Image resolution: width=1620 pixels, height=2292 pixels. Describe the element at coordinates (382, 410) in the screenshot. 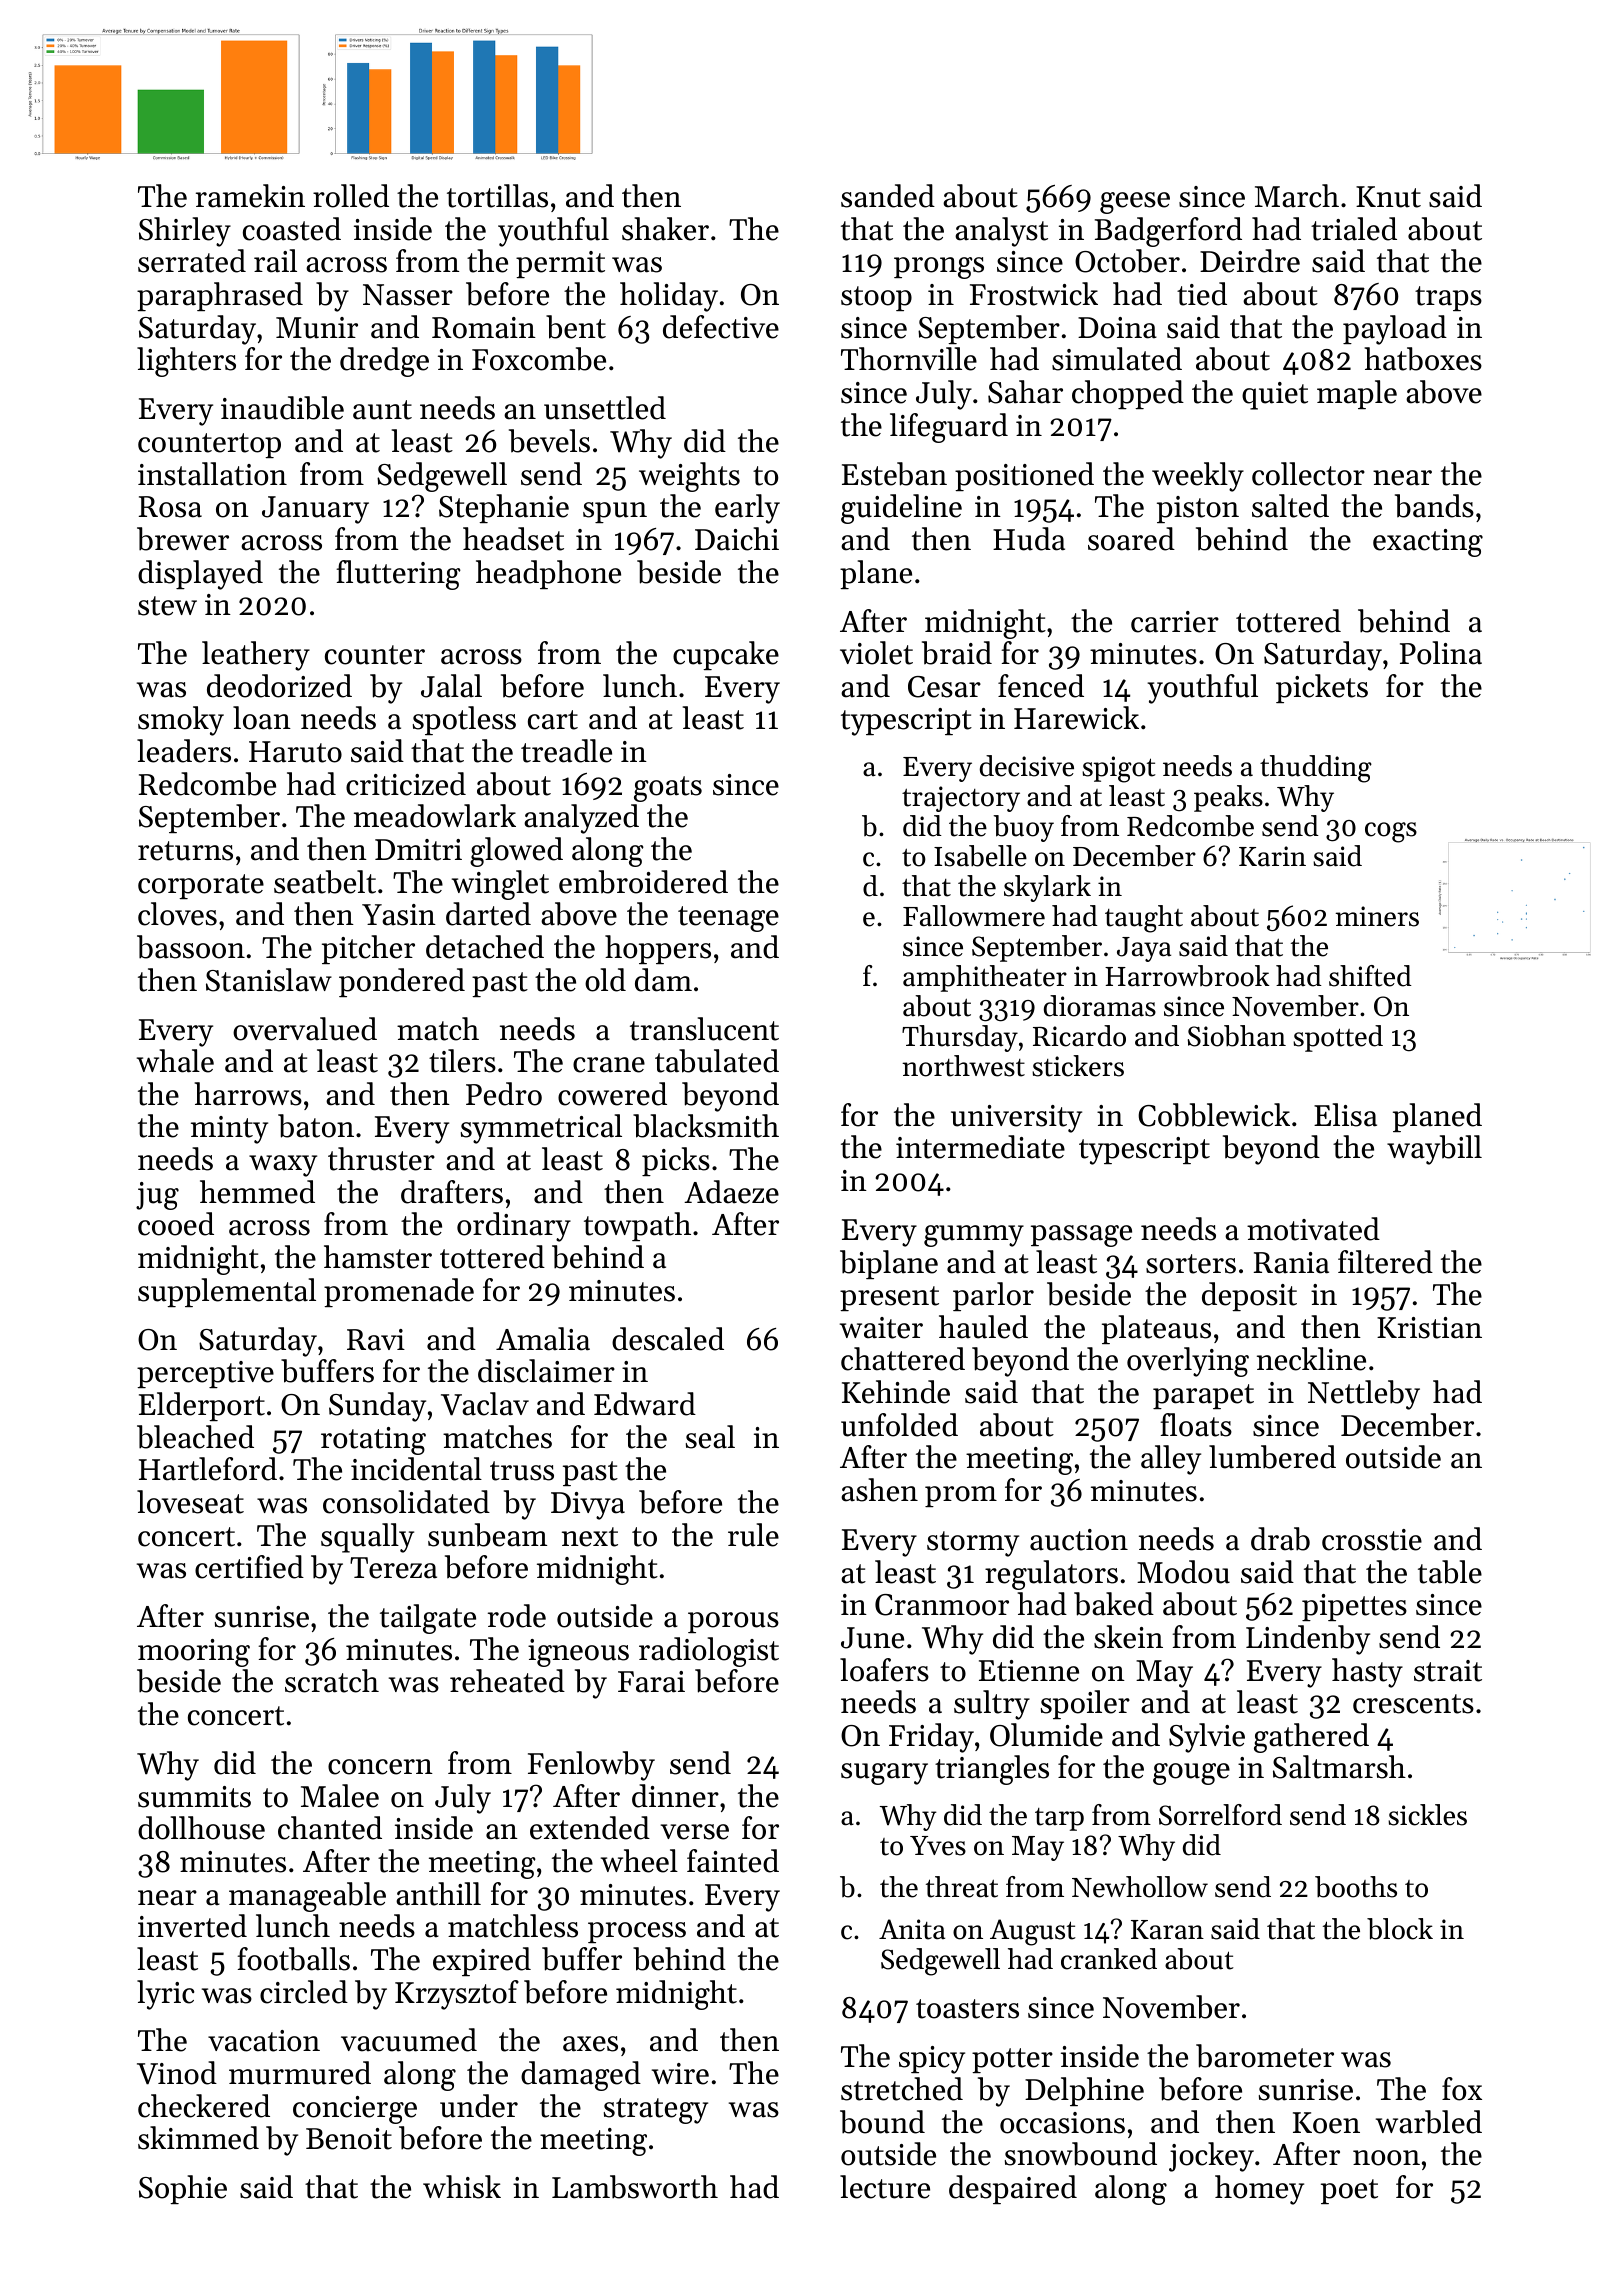

I see `aunt` at that location.
